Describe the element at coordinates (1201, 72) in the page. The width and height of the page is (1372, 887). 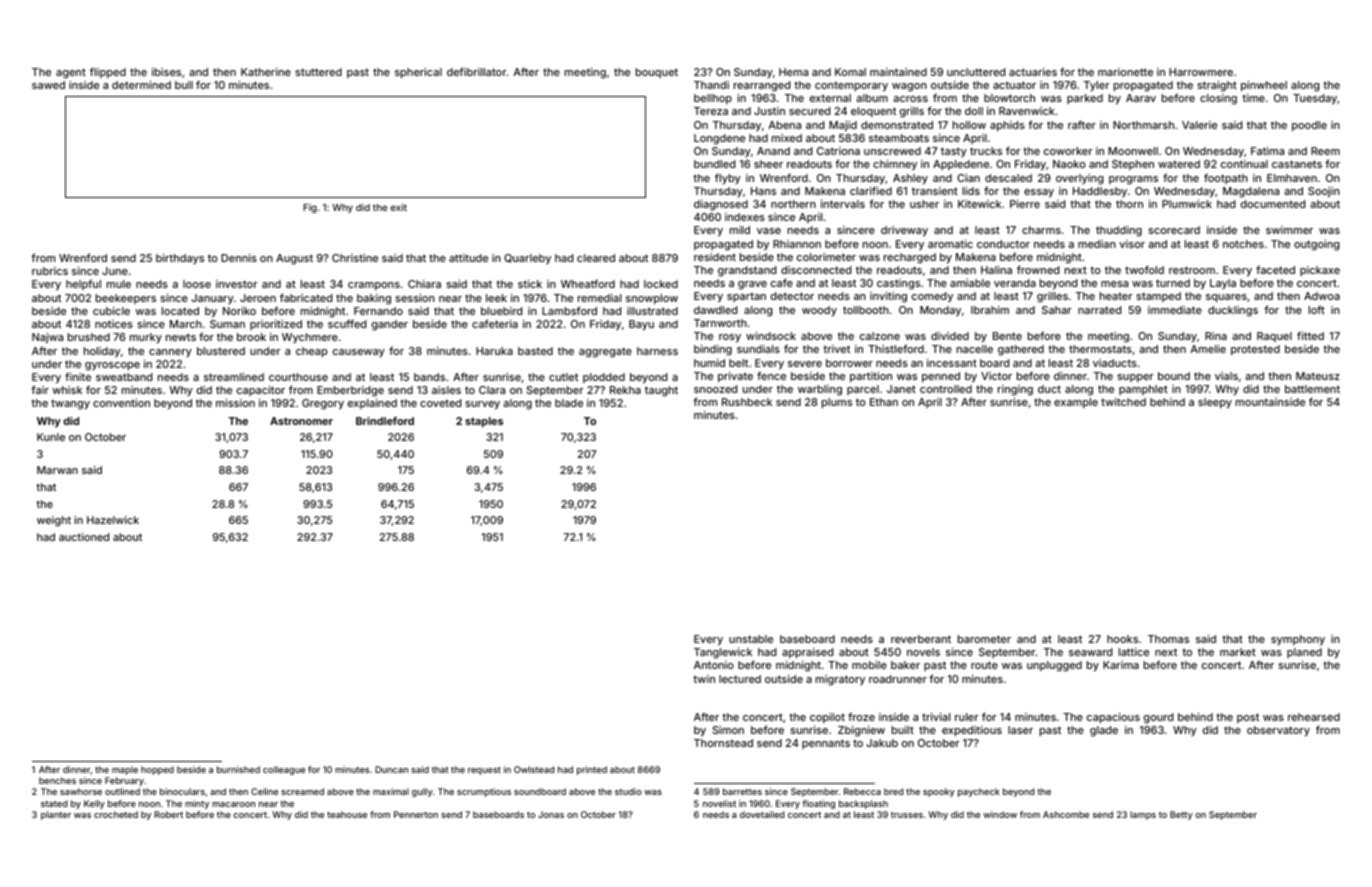
I see `Harrowmere` at that location.
